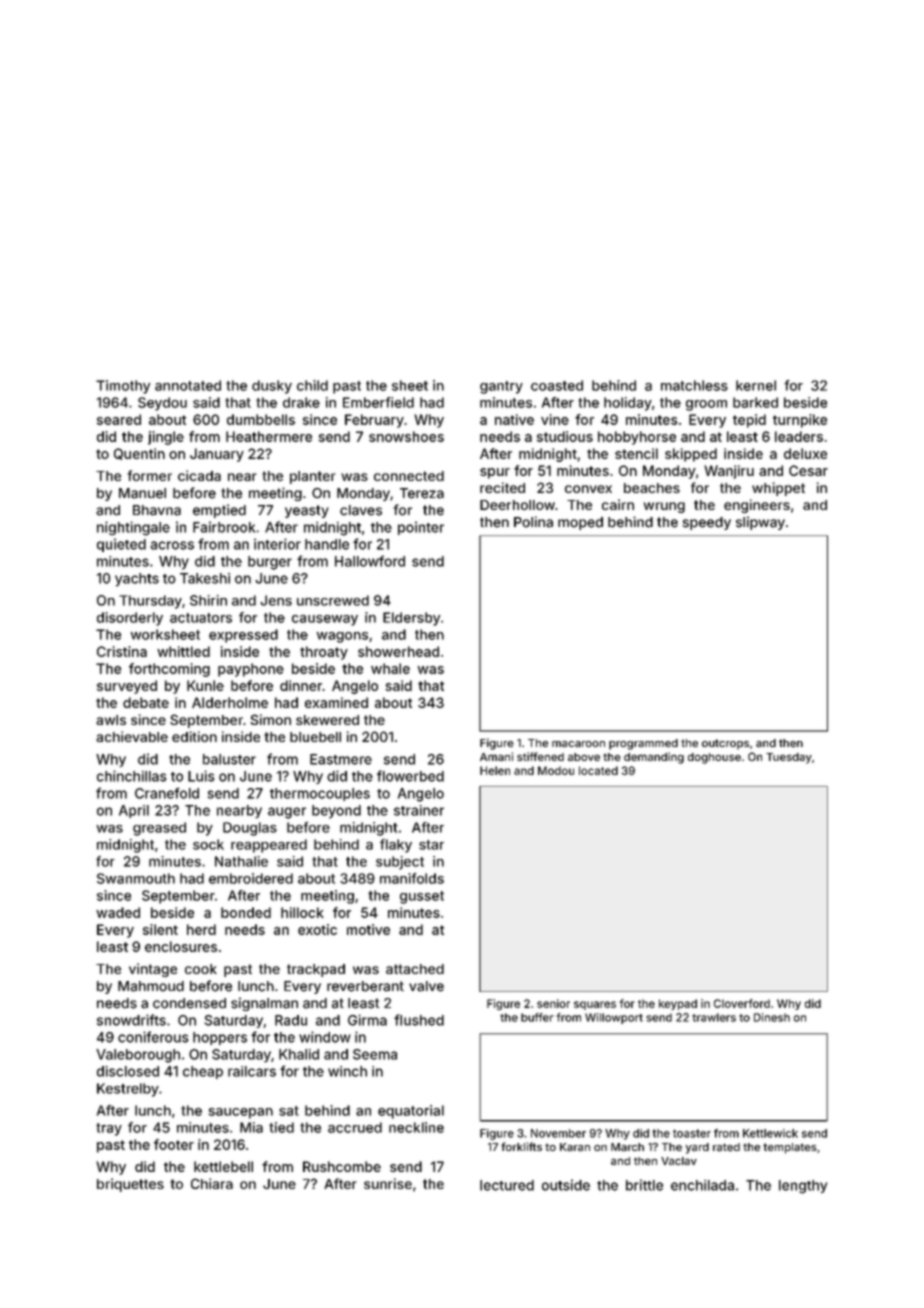 This screenshot has width=924, height=1308. I want to click on briquettes, so click(130, 1185).
